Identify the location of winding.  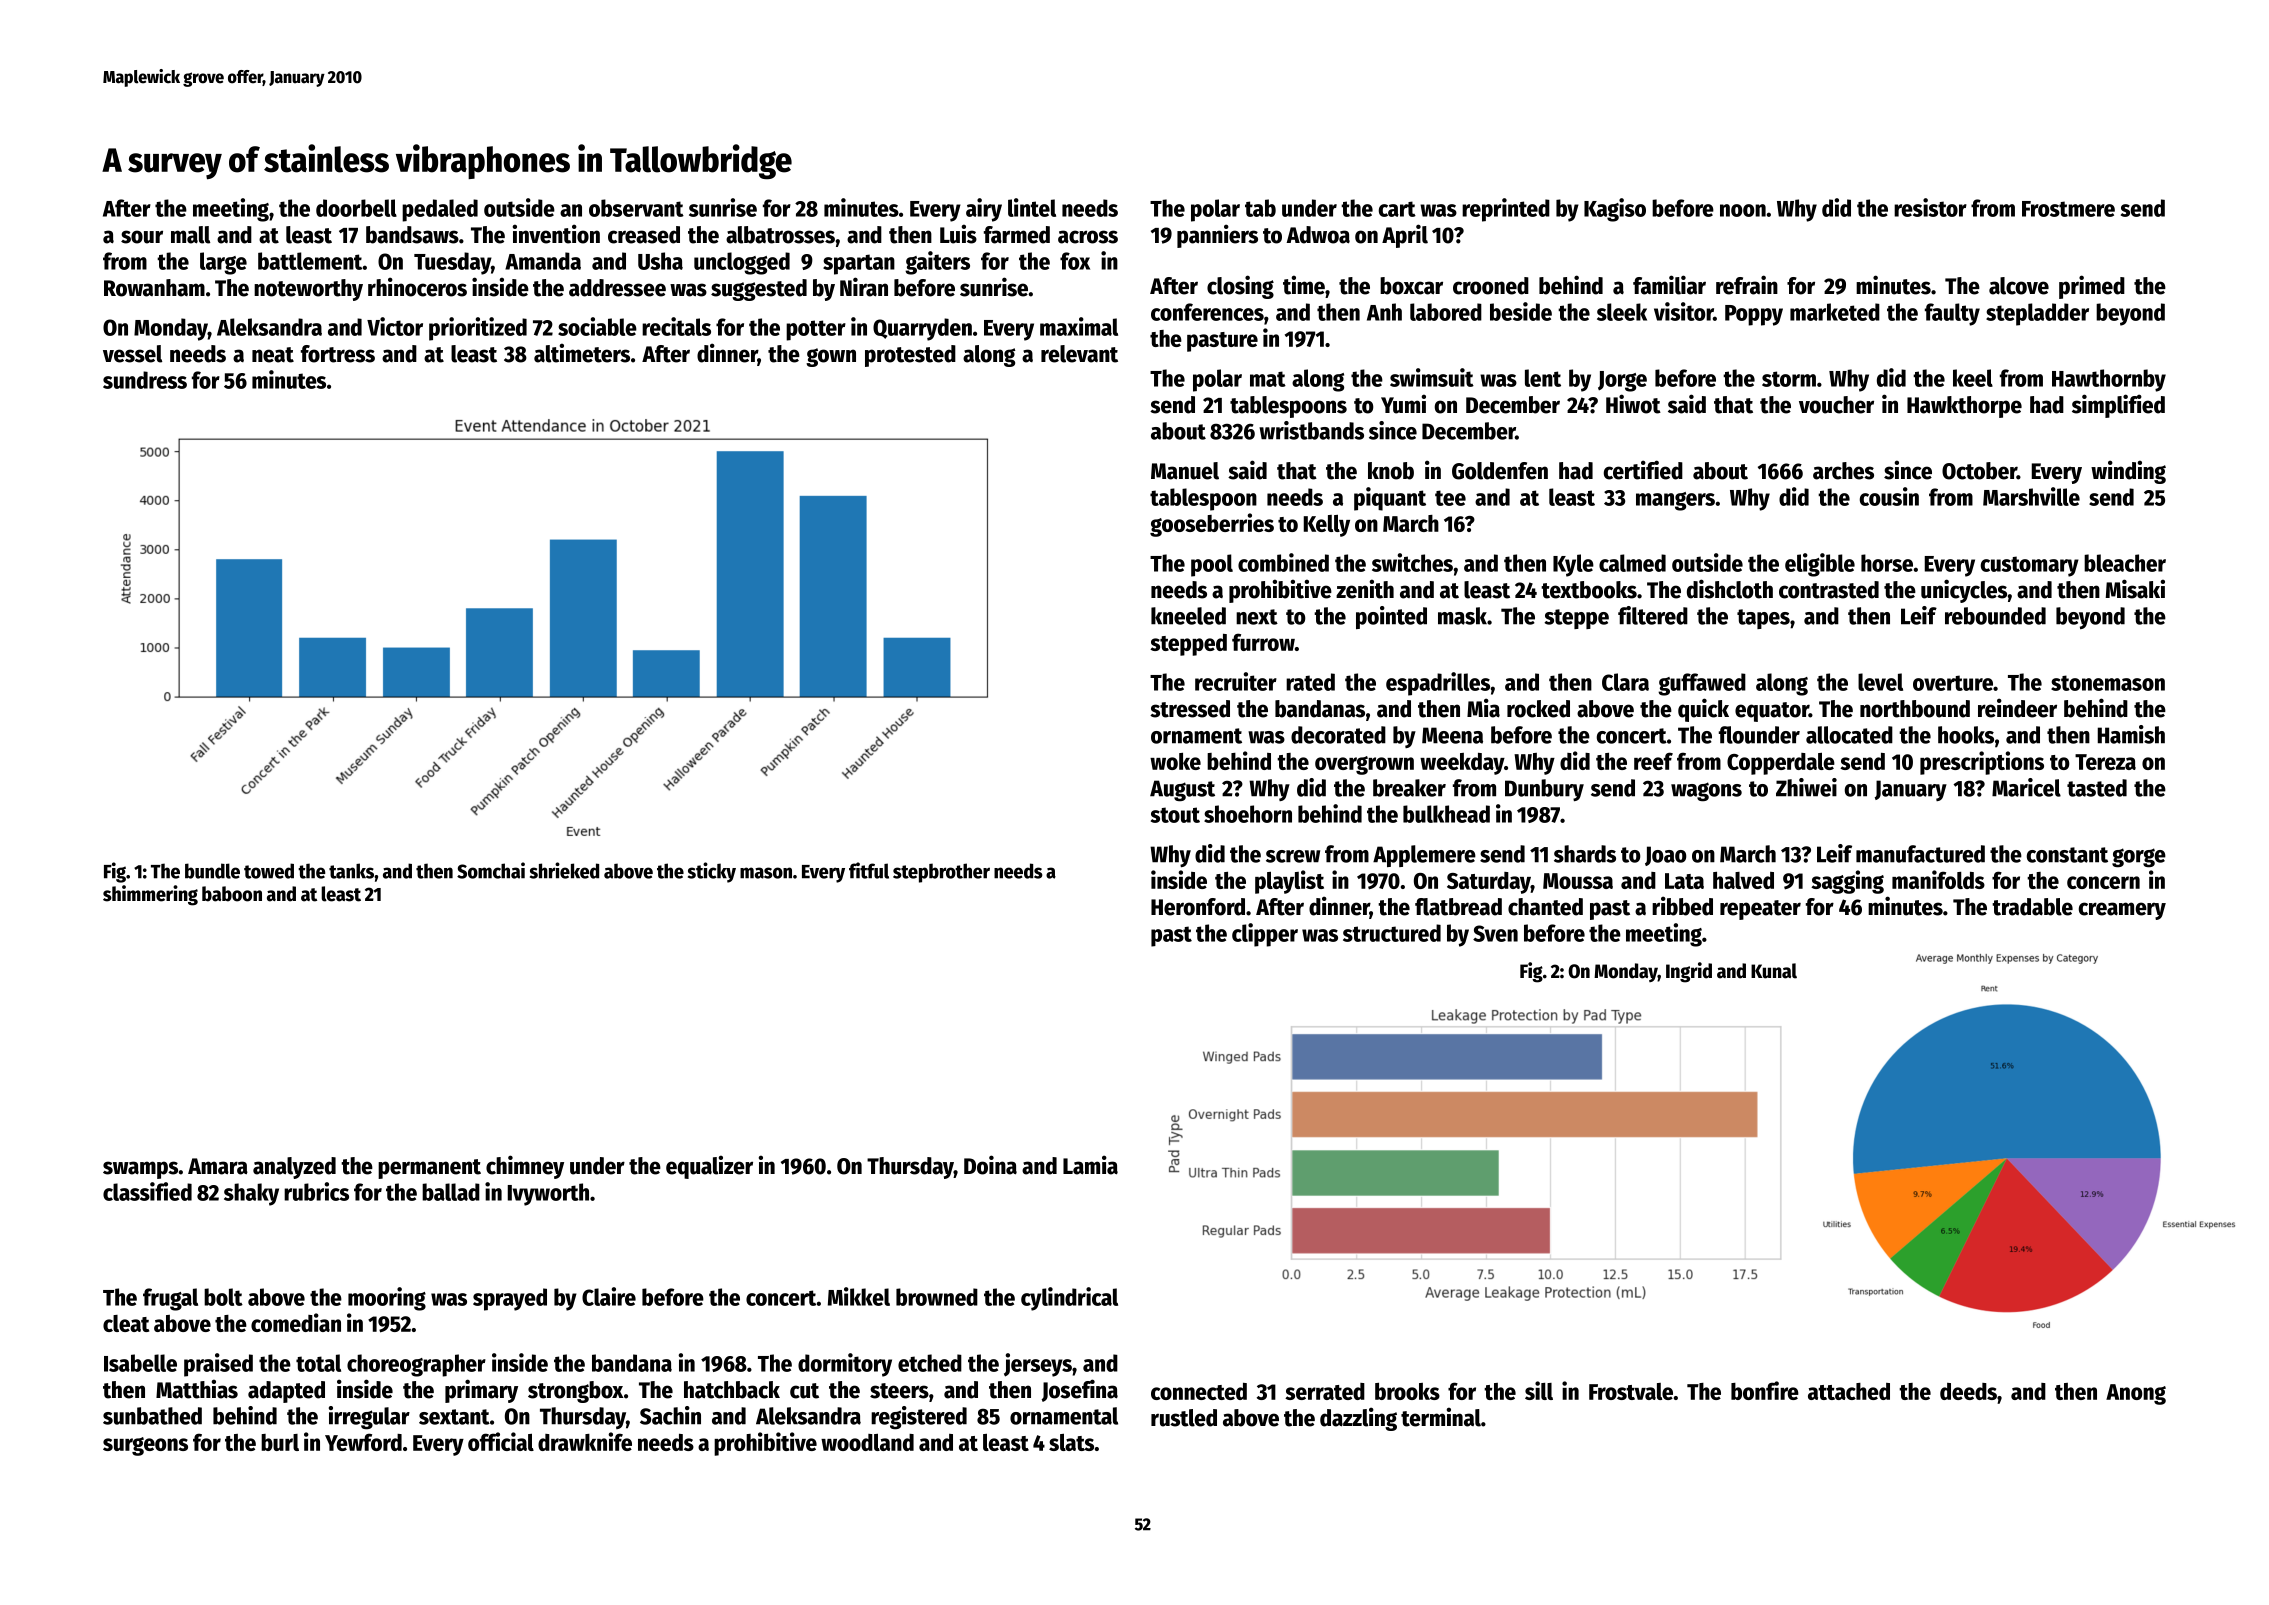
(2128, 472).
